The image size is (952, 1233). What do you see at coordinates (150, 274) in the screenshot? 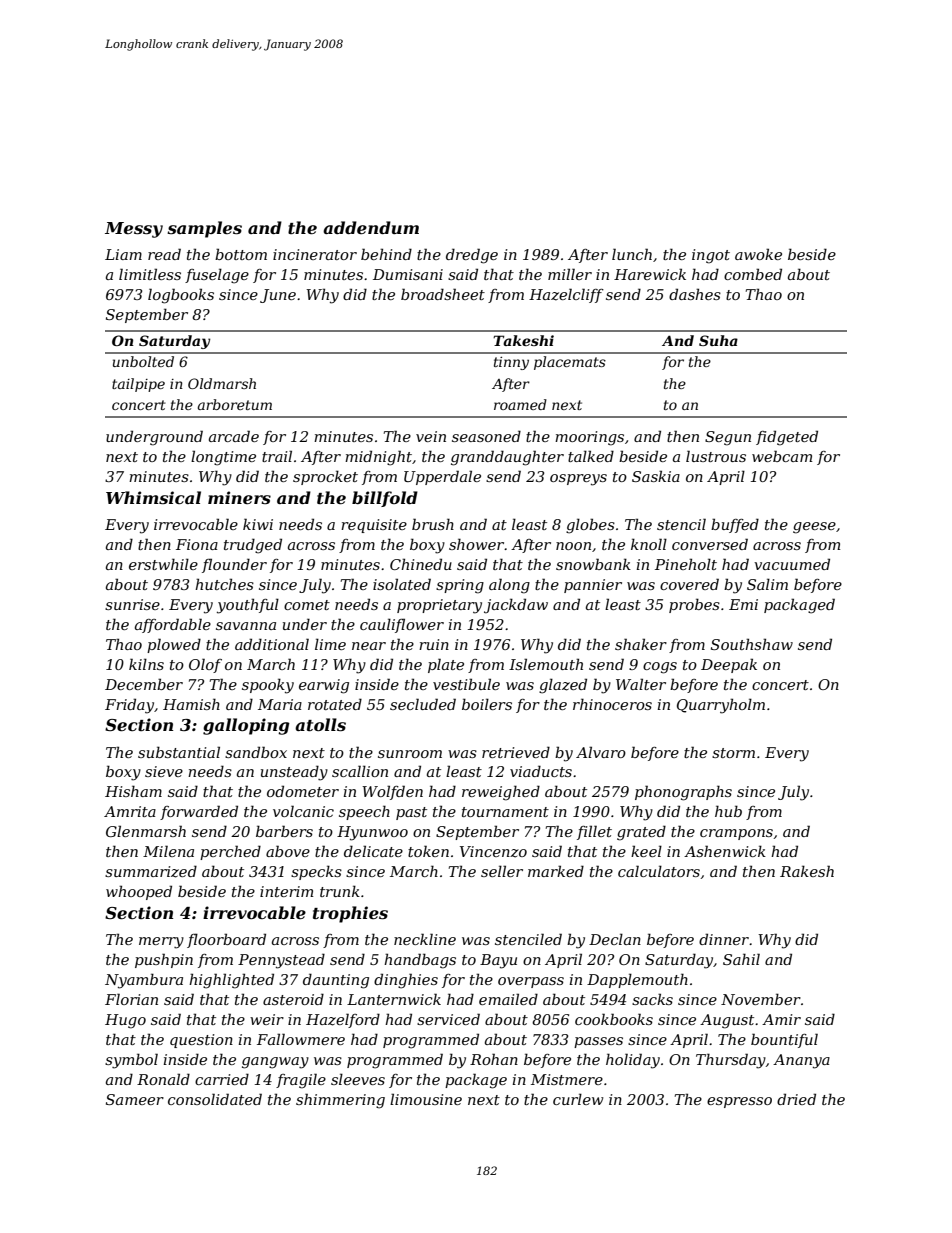
I see `limitless` at bounding box center [150, 274].
